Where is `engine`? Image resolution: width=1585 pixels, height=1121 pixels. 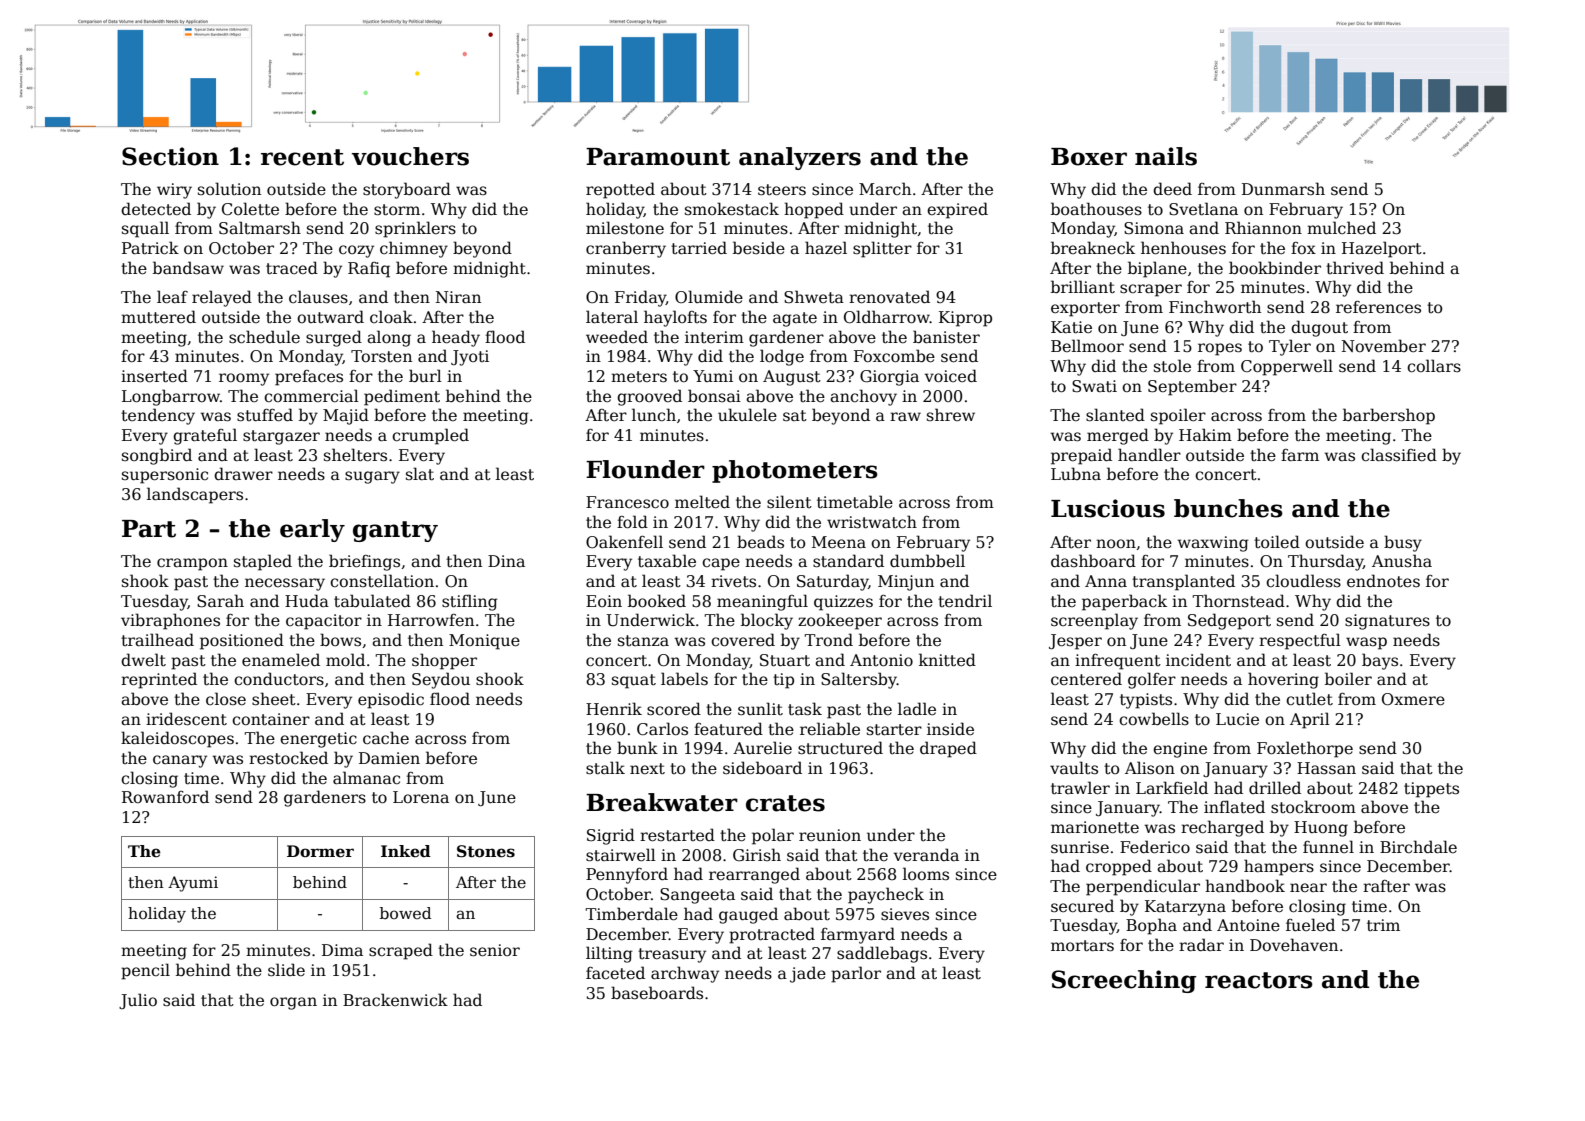 engine is located at coordinates (1180, 750).
